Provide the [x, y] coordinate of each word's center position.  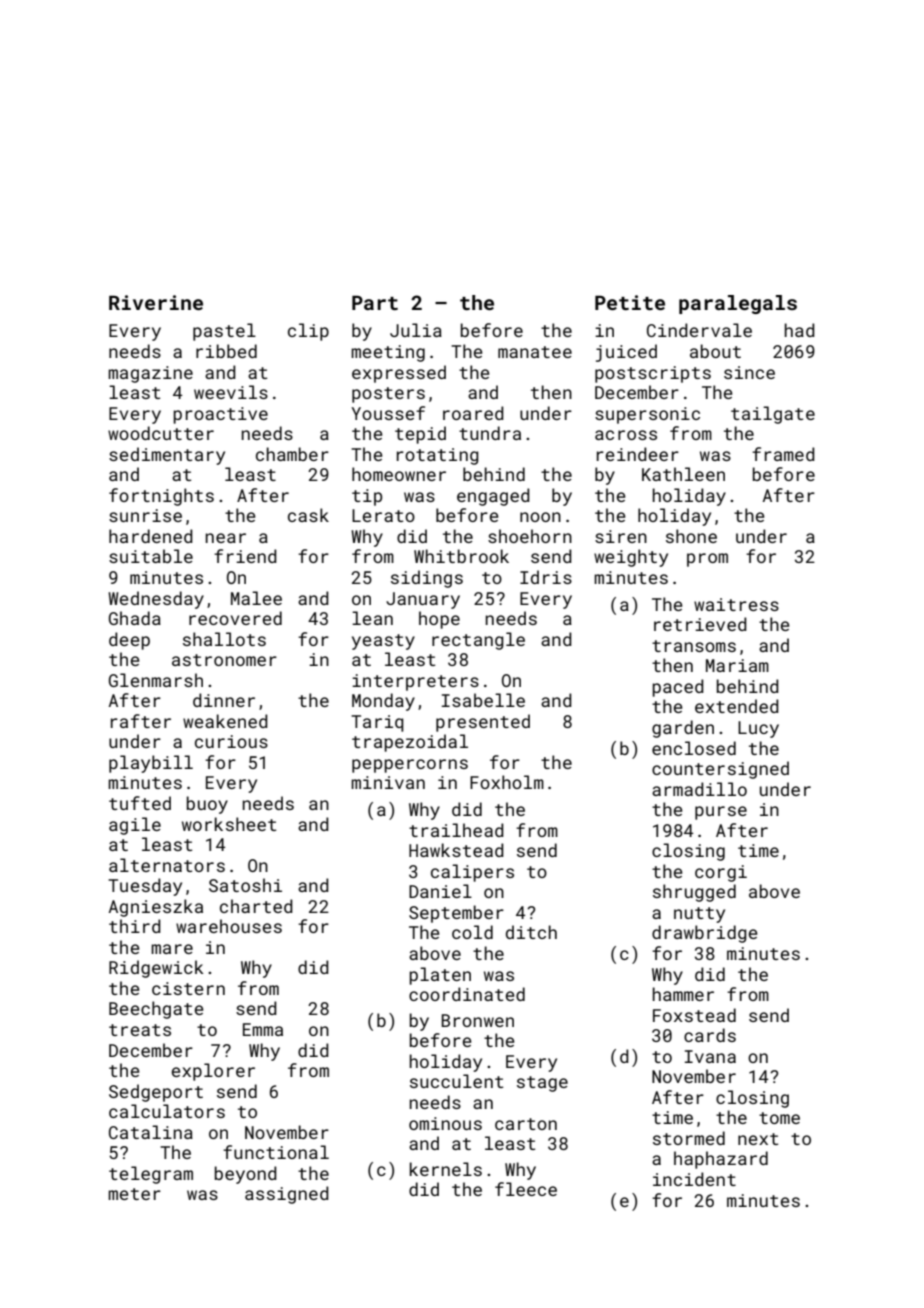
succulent [456, 1081]
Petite [630, 302]
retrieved [700, 624]
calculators [167, 1111]
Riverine [156, 302]
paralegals [738, 304]
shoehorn [530, 536]
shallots [224, 639]
